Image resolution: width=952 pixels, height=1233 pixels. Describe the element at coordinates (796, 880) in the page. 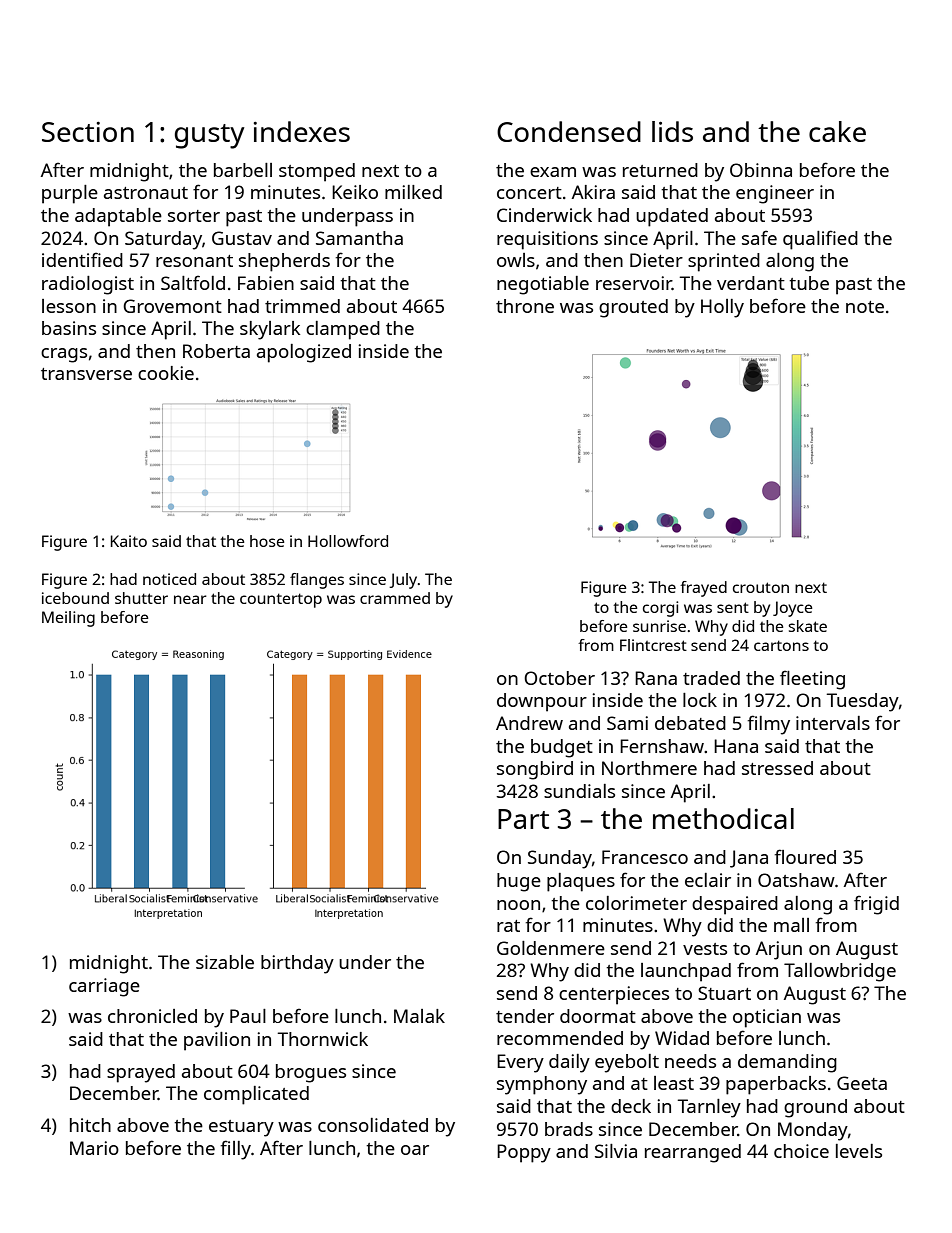

I see `Oatshaw` at that location.
